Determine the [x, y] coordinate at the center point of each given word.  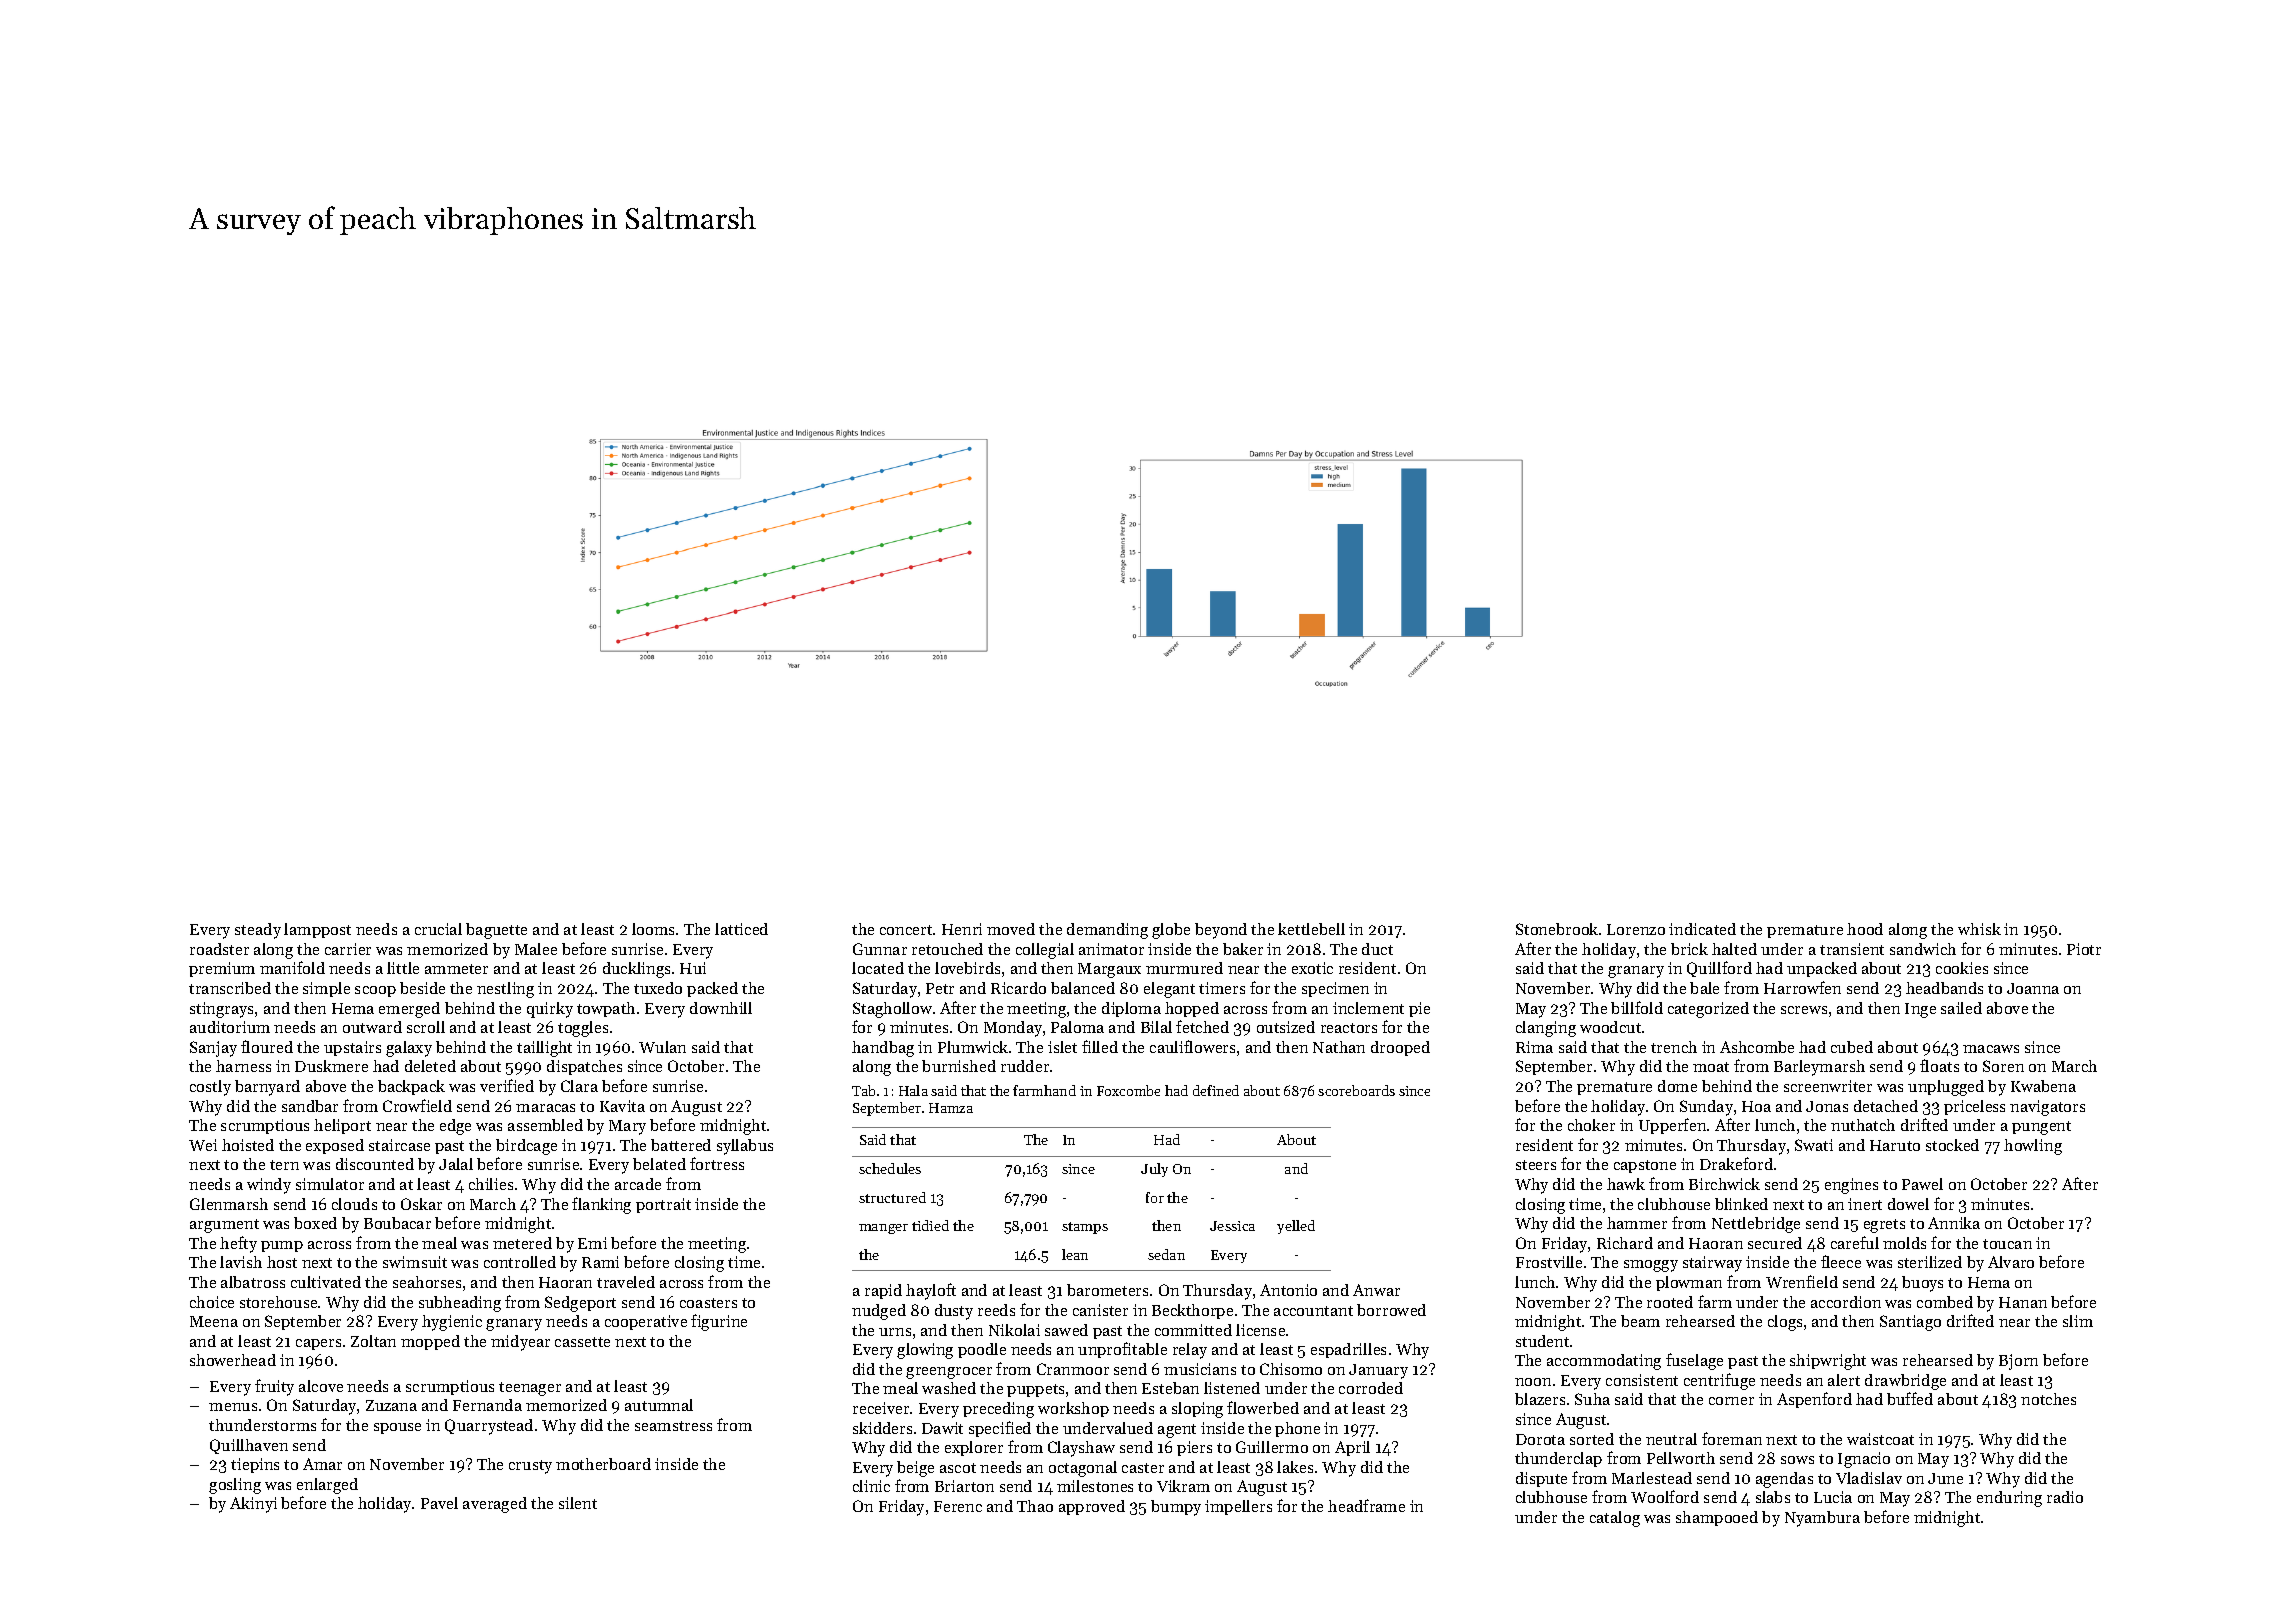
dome [1677, 1086]
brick [1689, 949]
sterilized [1930, 1262]
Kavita [622, 1106]
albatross [253, 1282]
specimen [1335, 989]
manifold [292, 967]
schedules [890, 1168]
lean [1075, 1254]
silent [578, 1503]
